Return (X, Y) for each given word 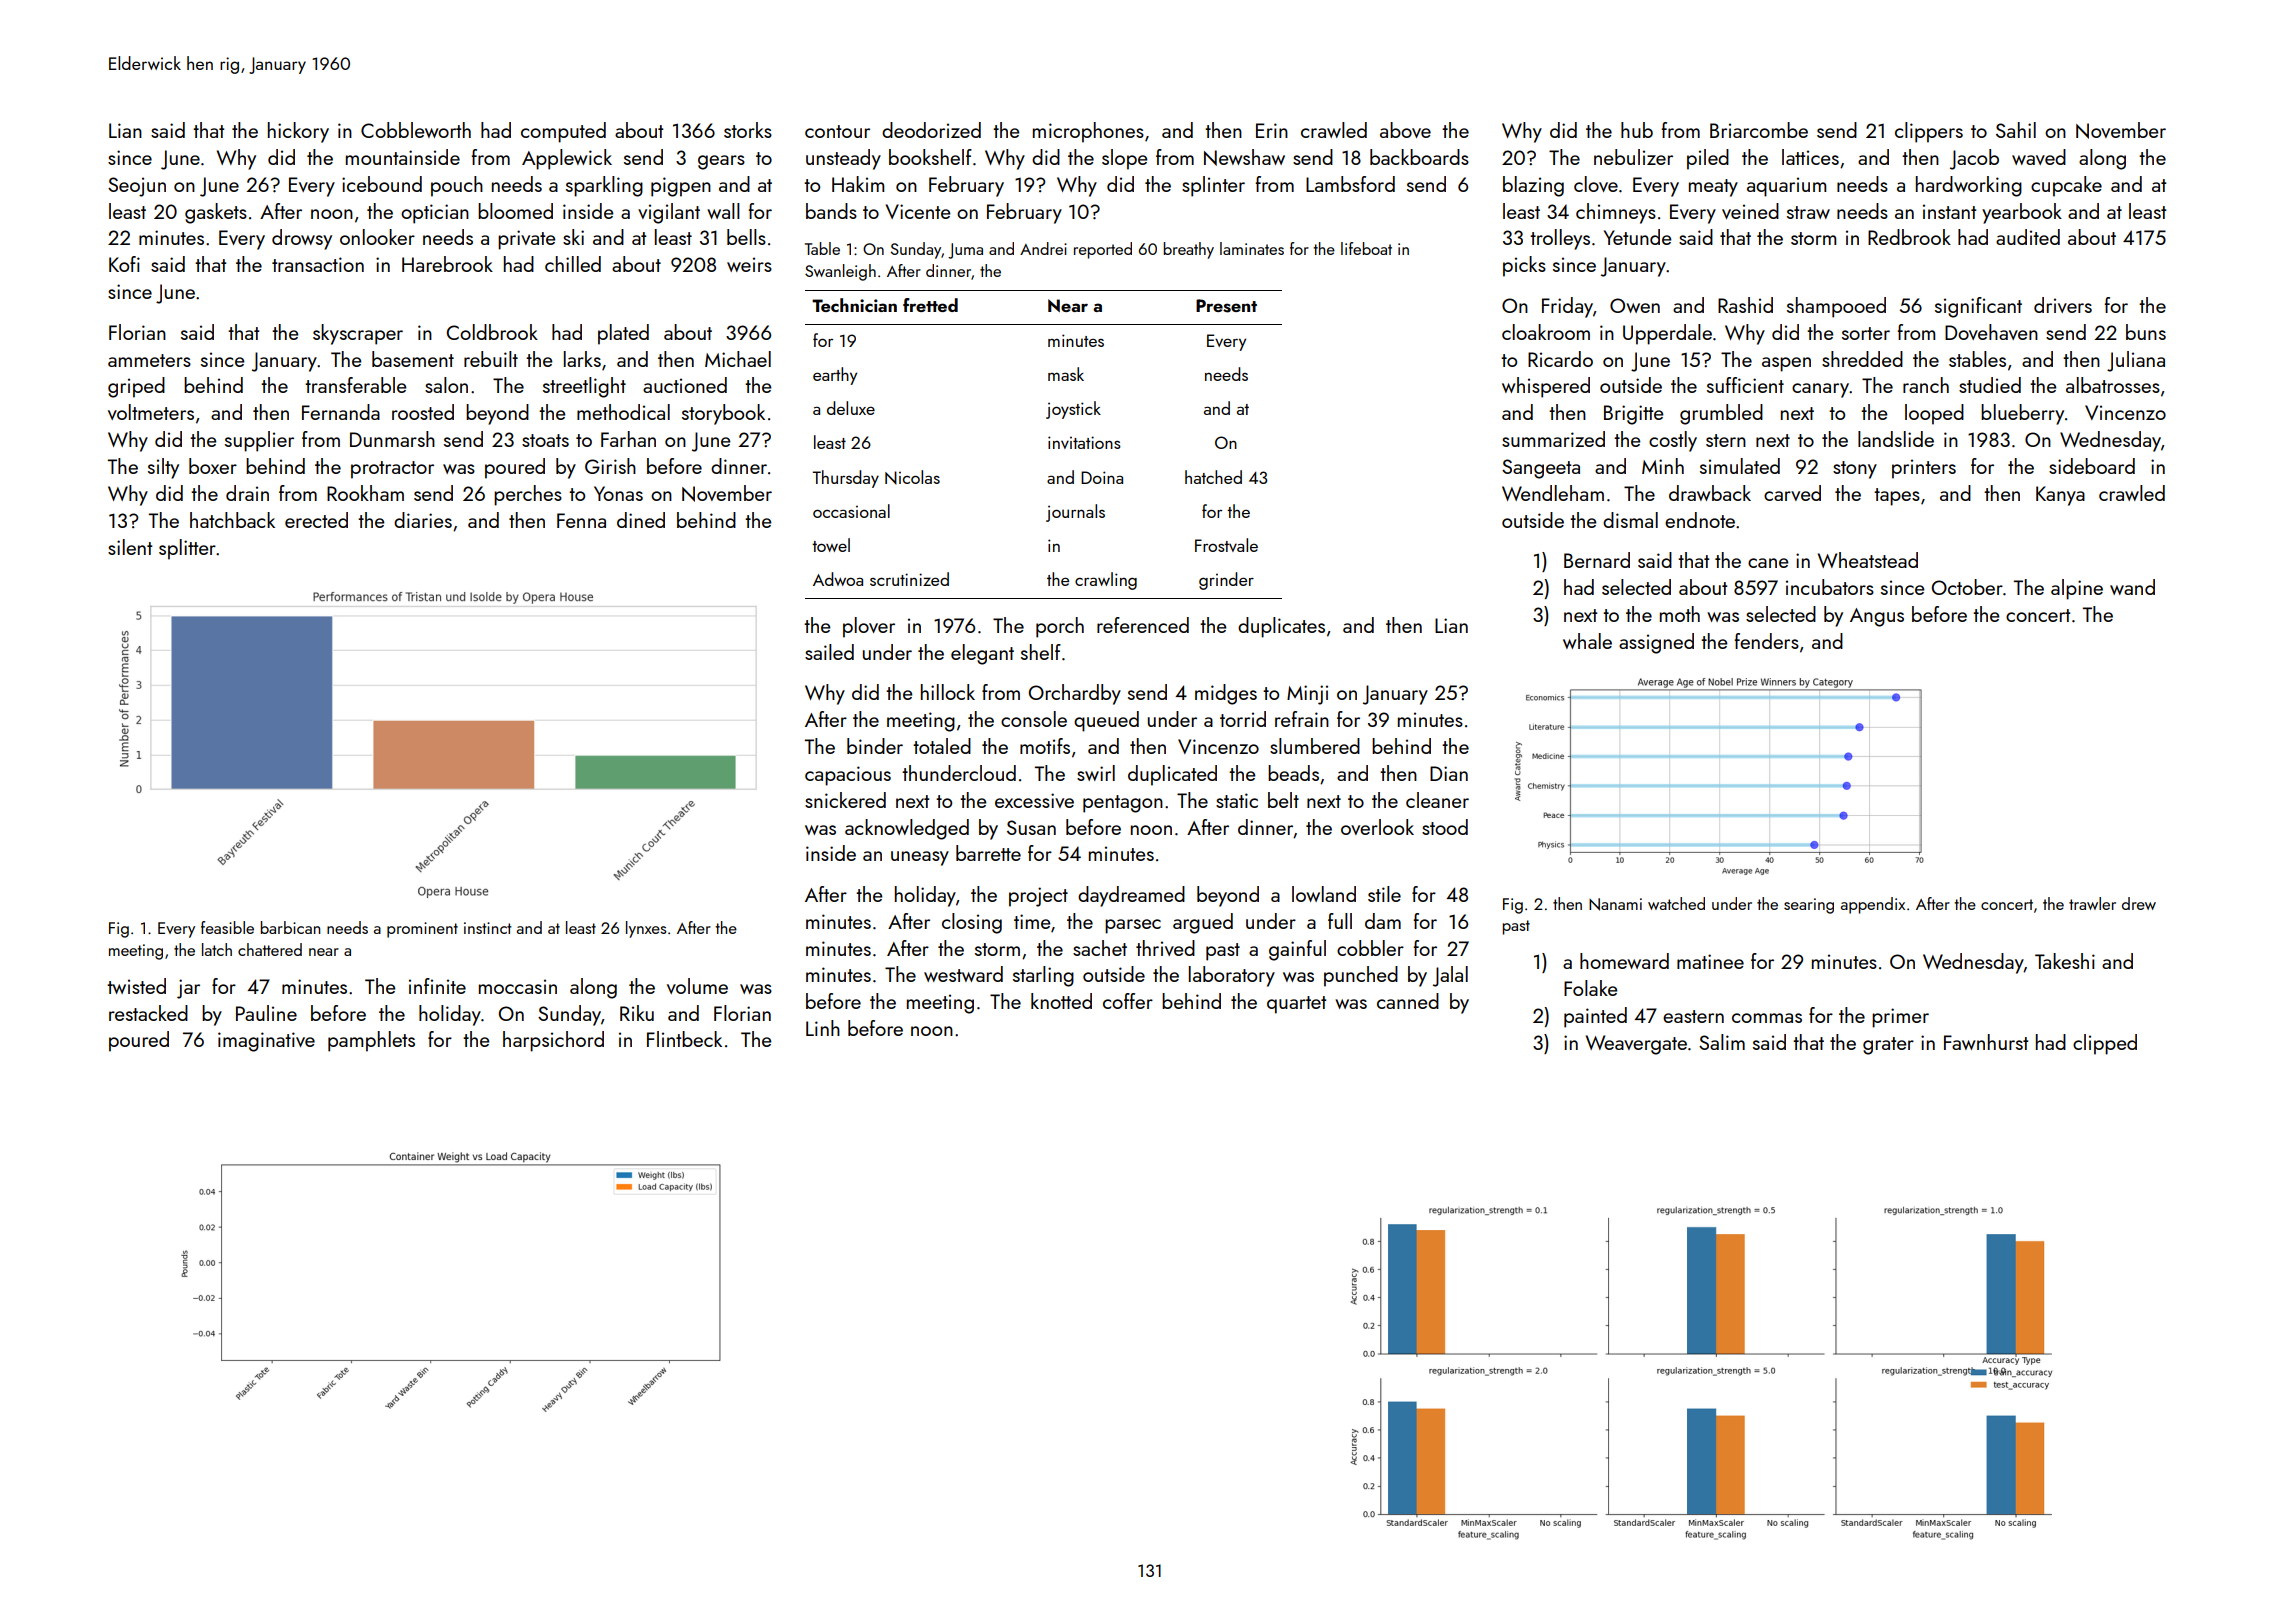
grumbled (1721, 414)
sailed (829, 652)
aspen (1786, 364)
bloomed (515, 211)
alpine (2077, 589)
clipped (2105, 1044)
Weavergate (1636, 1045)
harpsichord (553, 1041)
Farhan (628, 439)
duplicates (1281, 627)
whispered (1546, 387)
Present (1226, 306)
